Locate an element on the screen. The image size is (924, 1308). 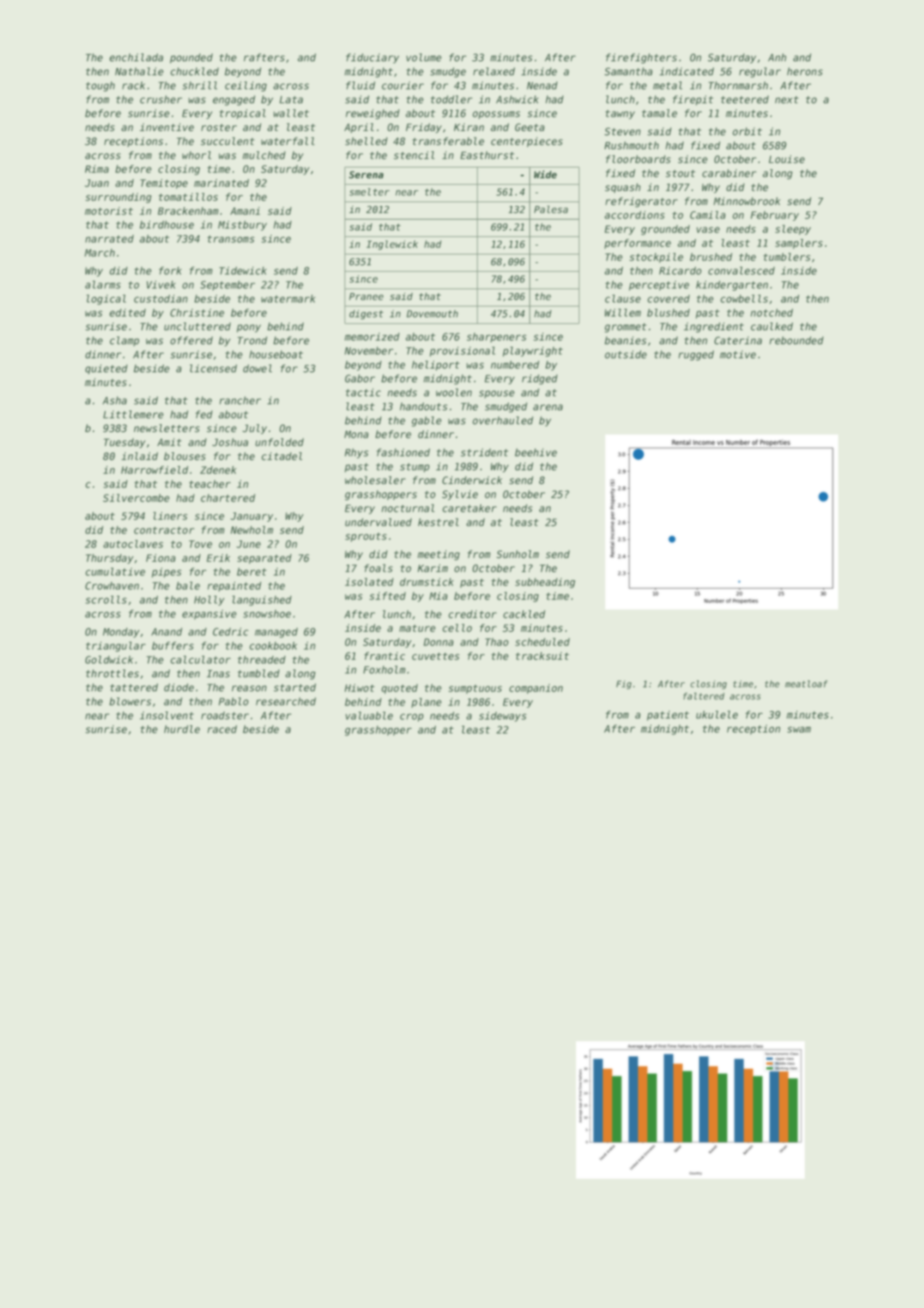
Anh is located at coordinates (777, 57).
